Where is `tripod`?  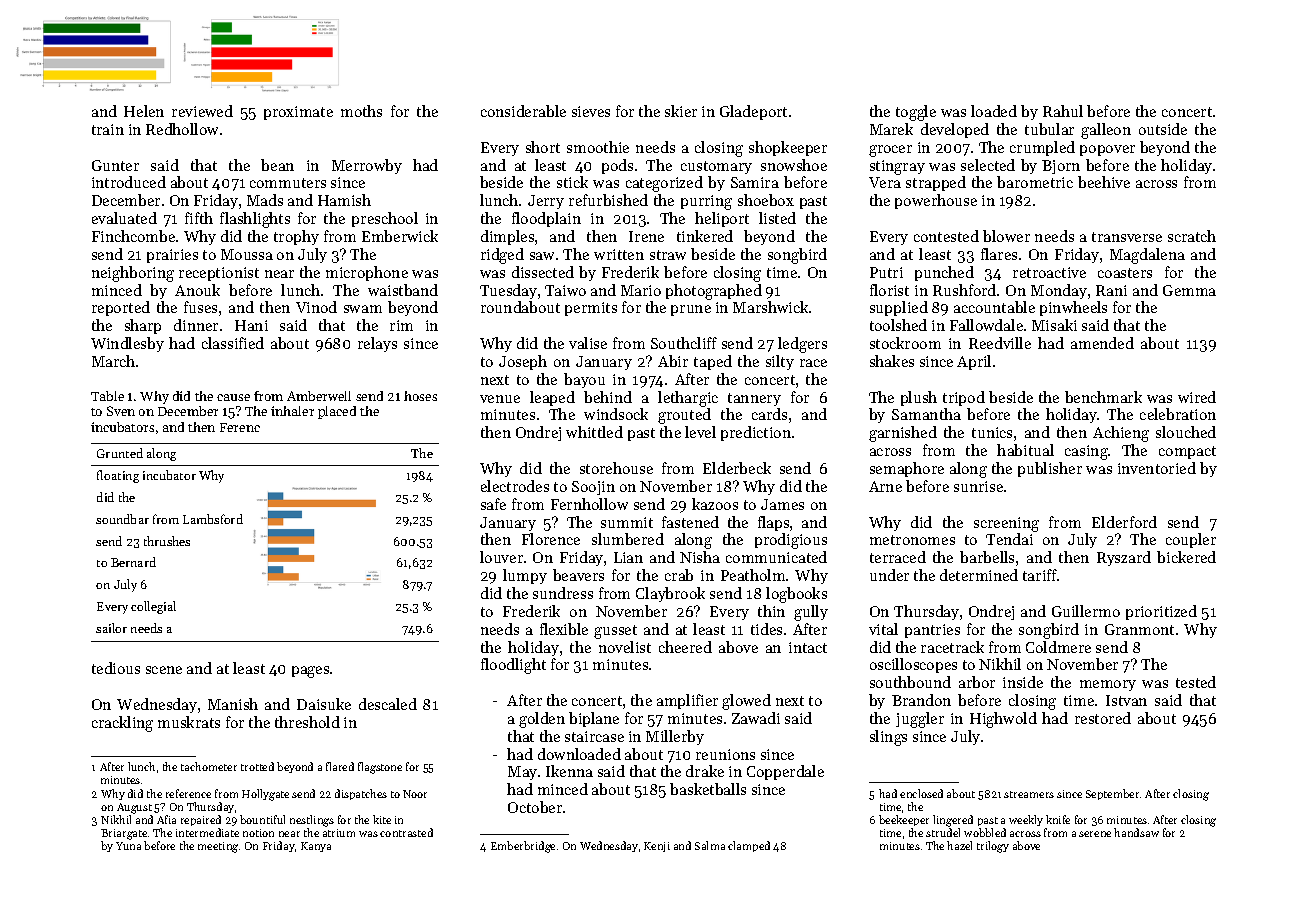
tripod is located at coordinates (964, 398).
